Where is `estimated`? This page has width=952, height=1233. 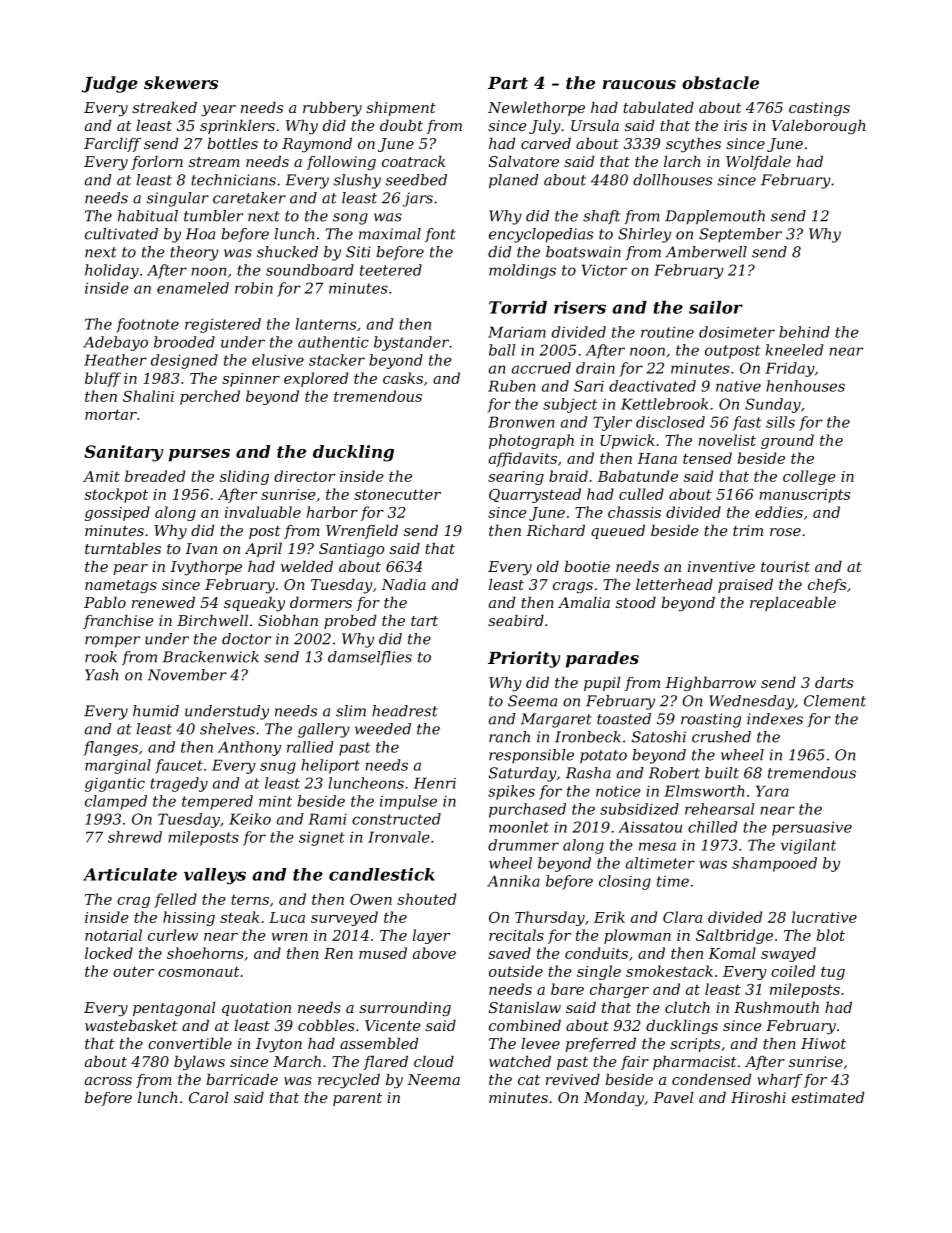 estimated is located at coordinates (828, 1097).
